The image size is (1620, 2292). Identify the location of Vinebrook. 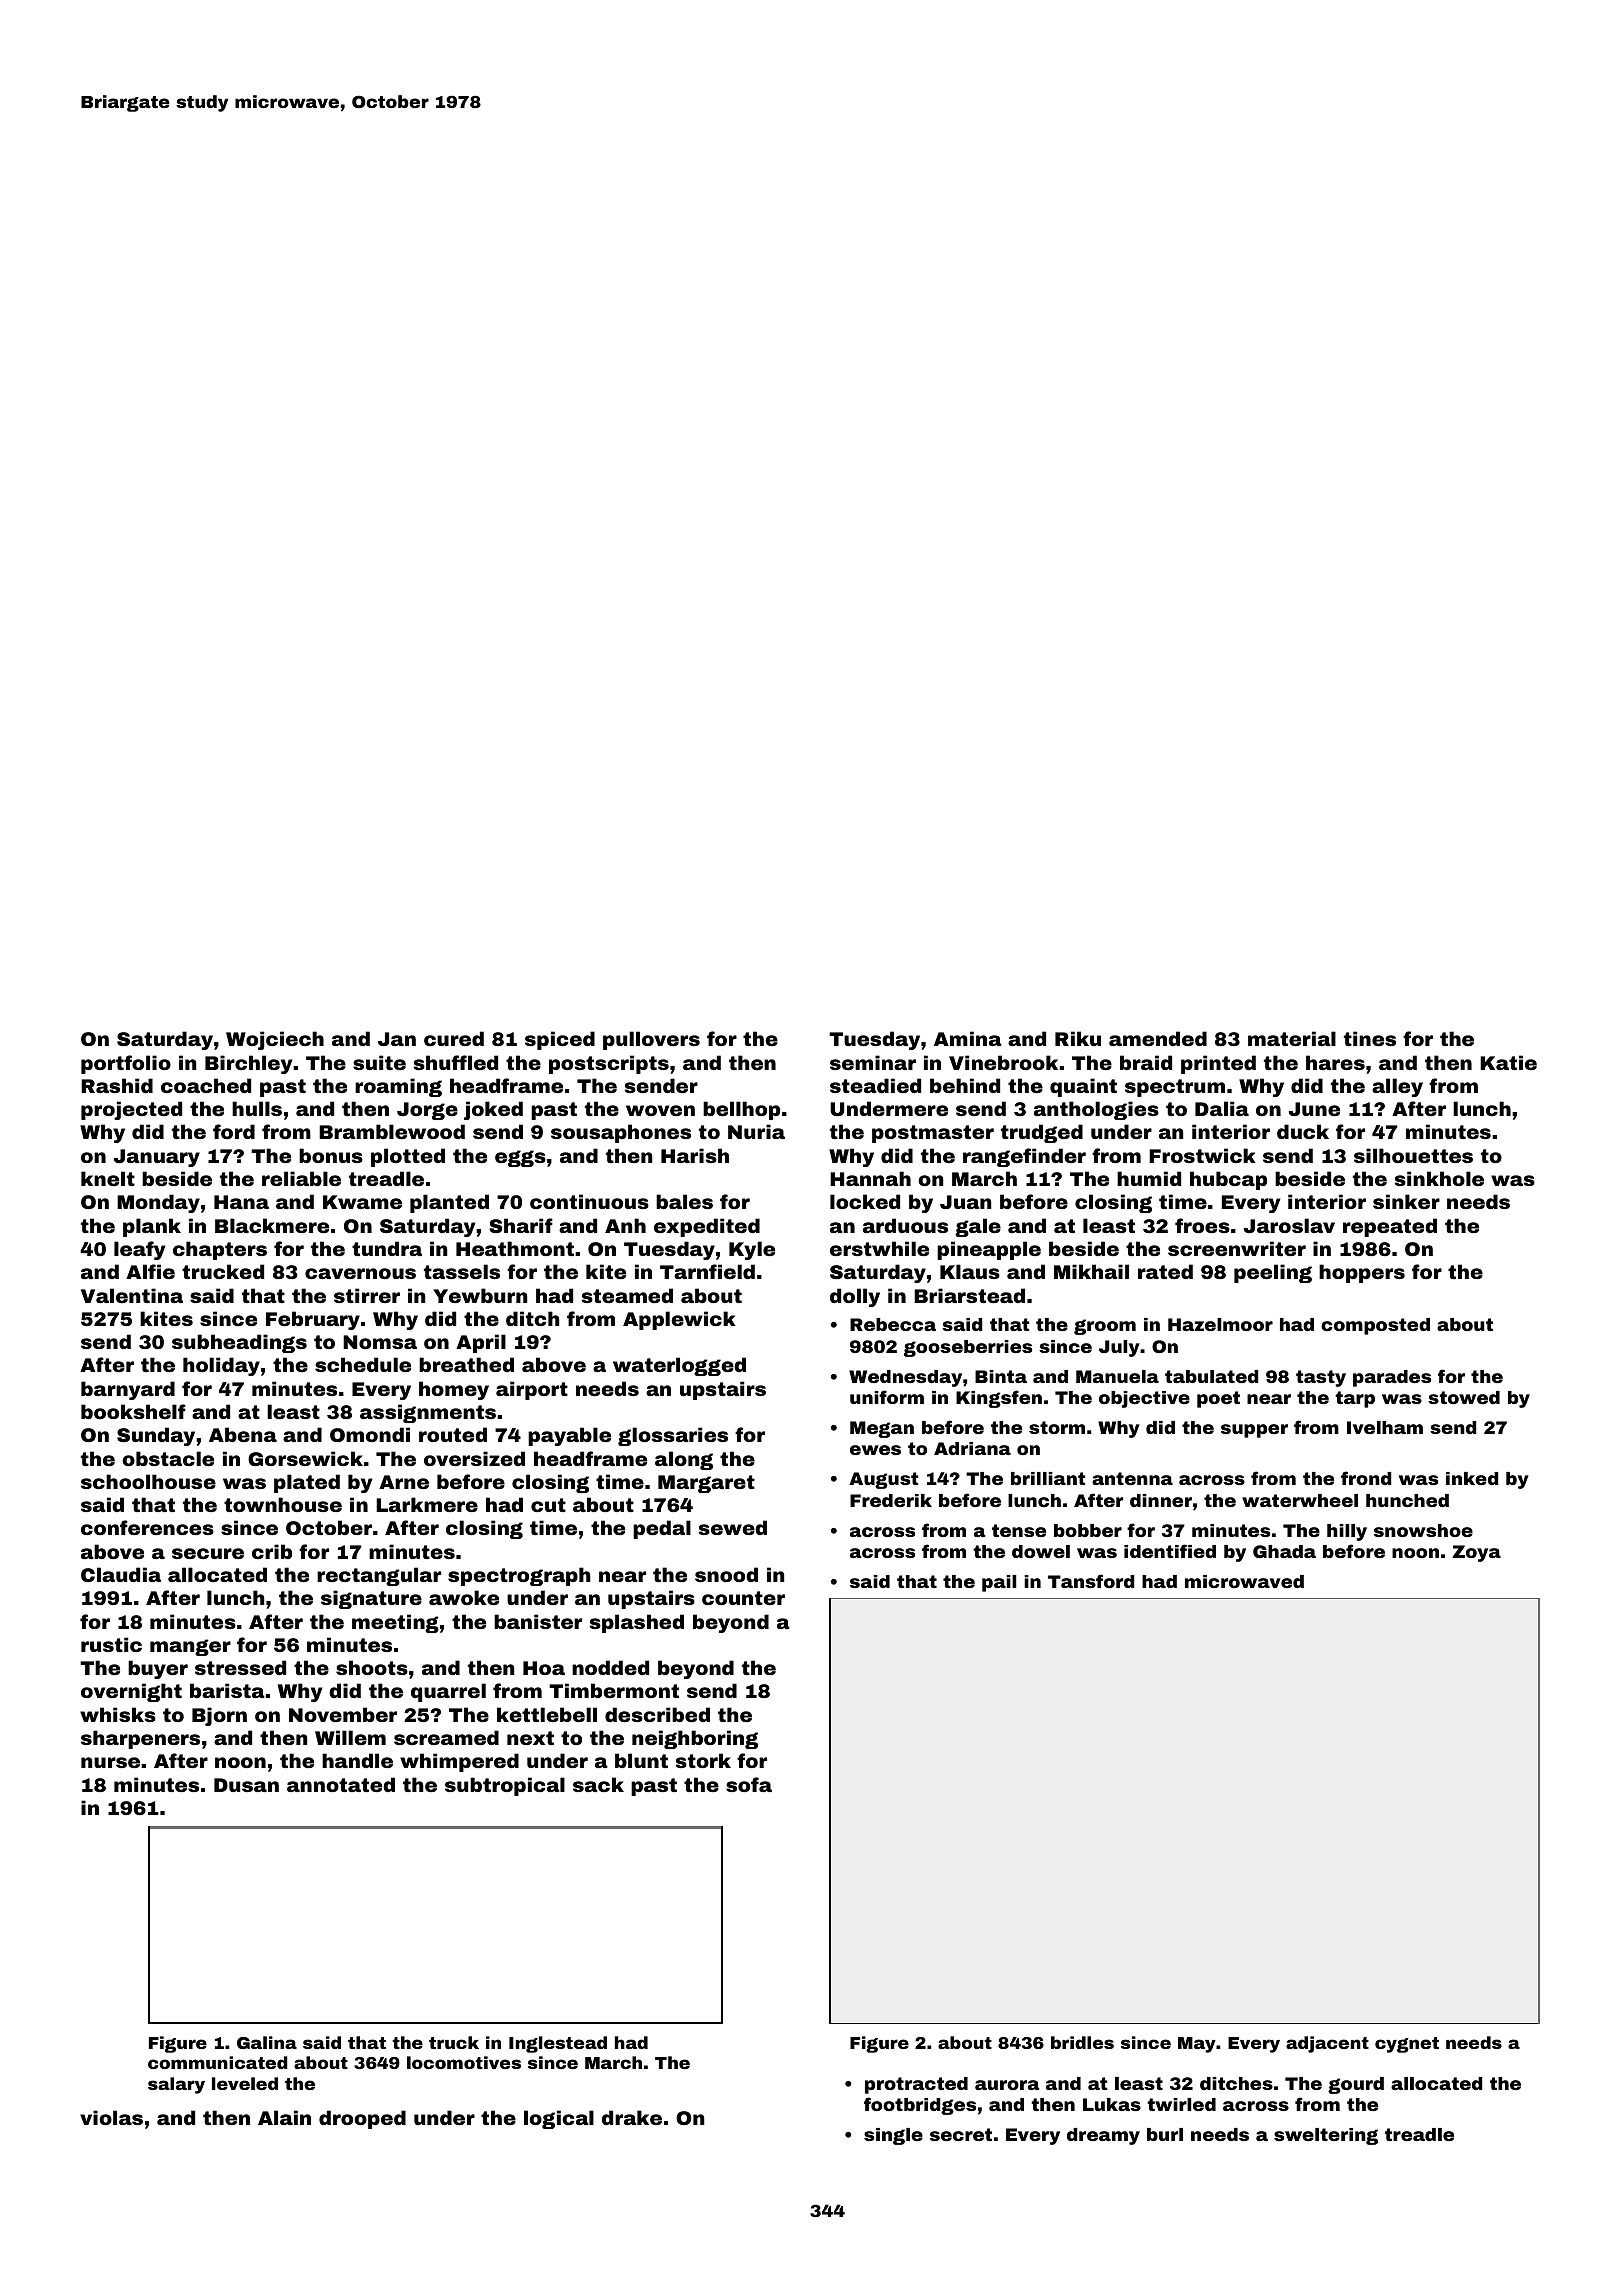
(1003, 1062).
